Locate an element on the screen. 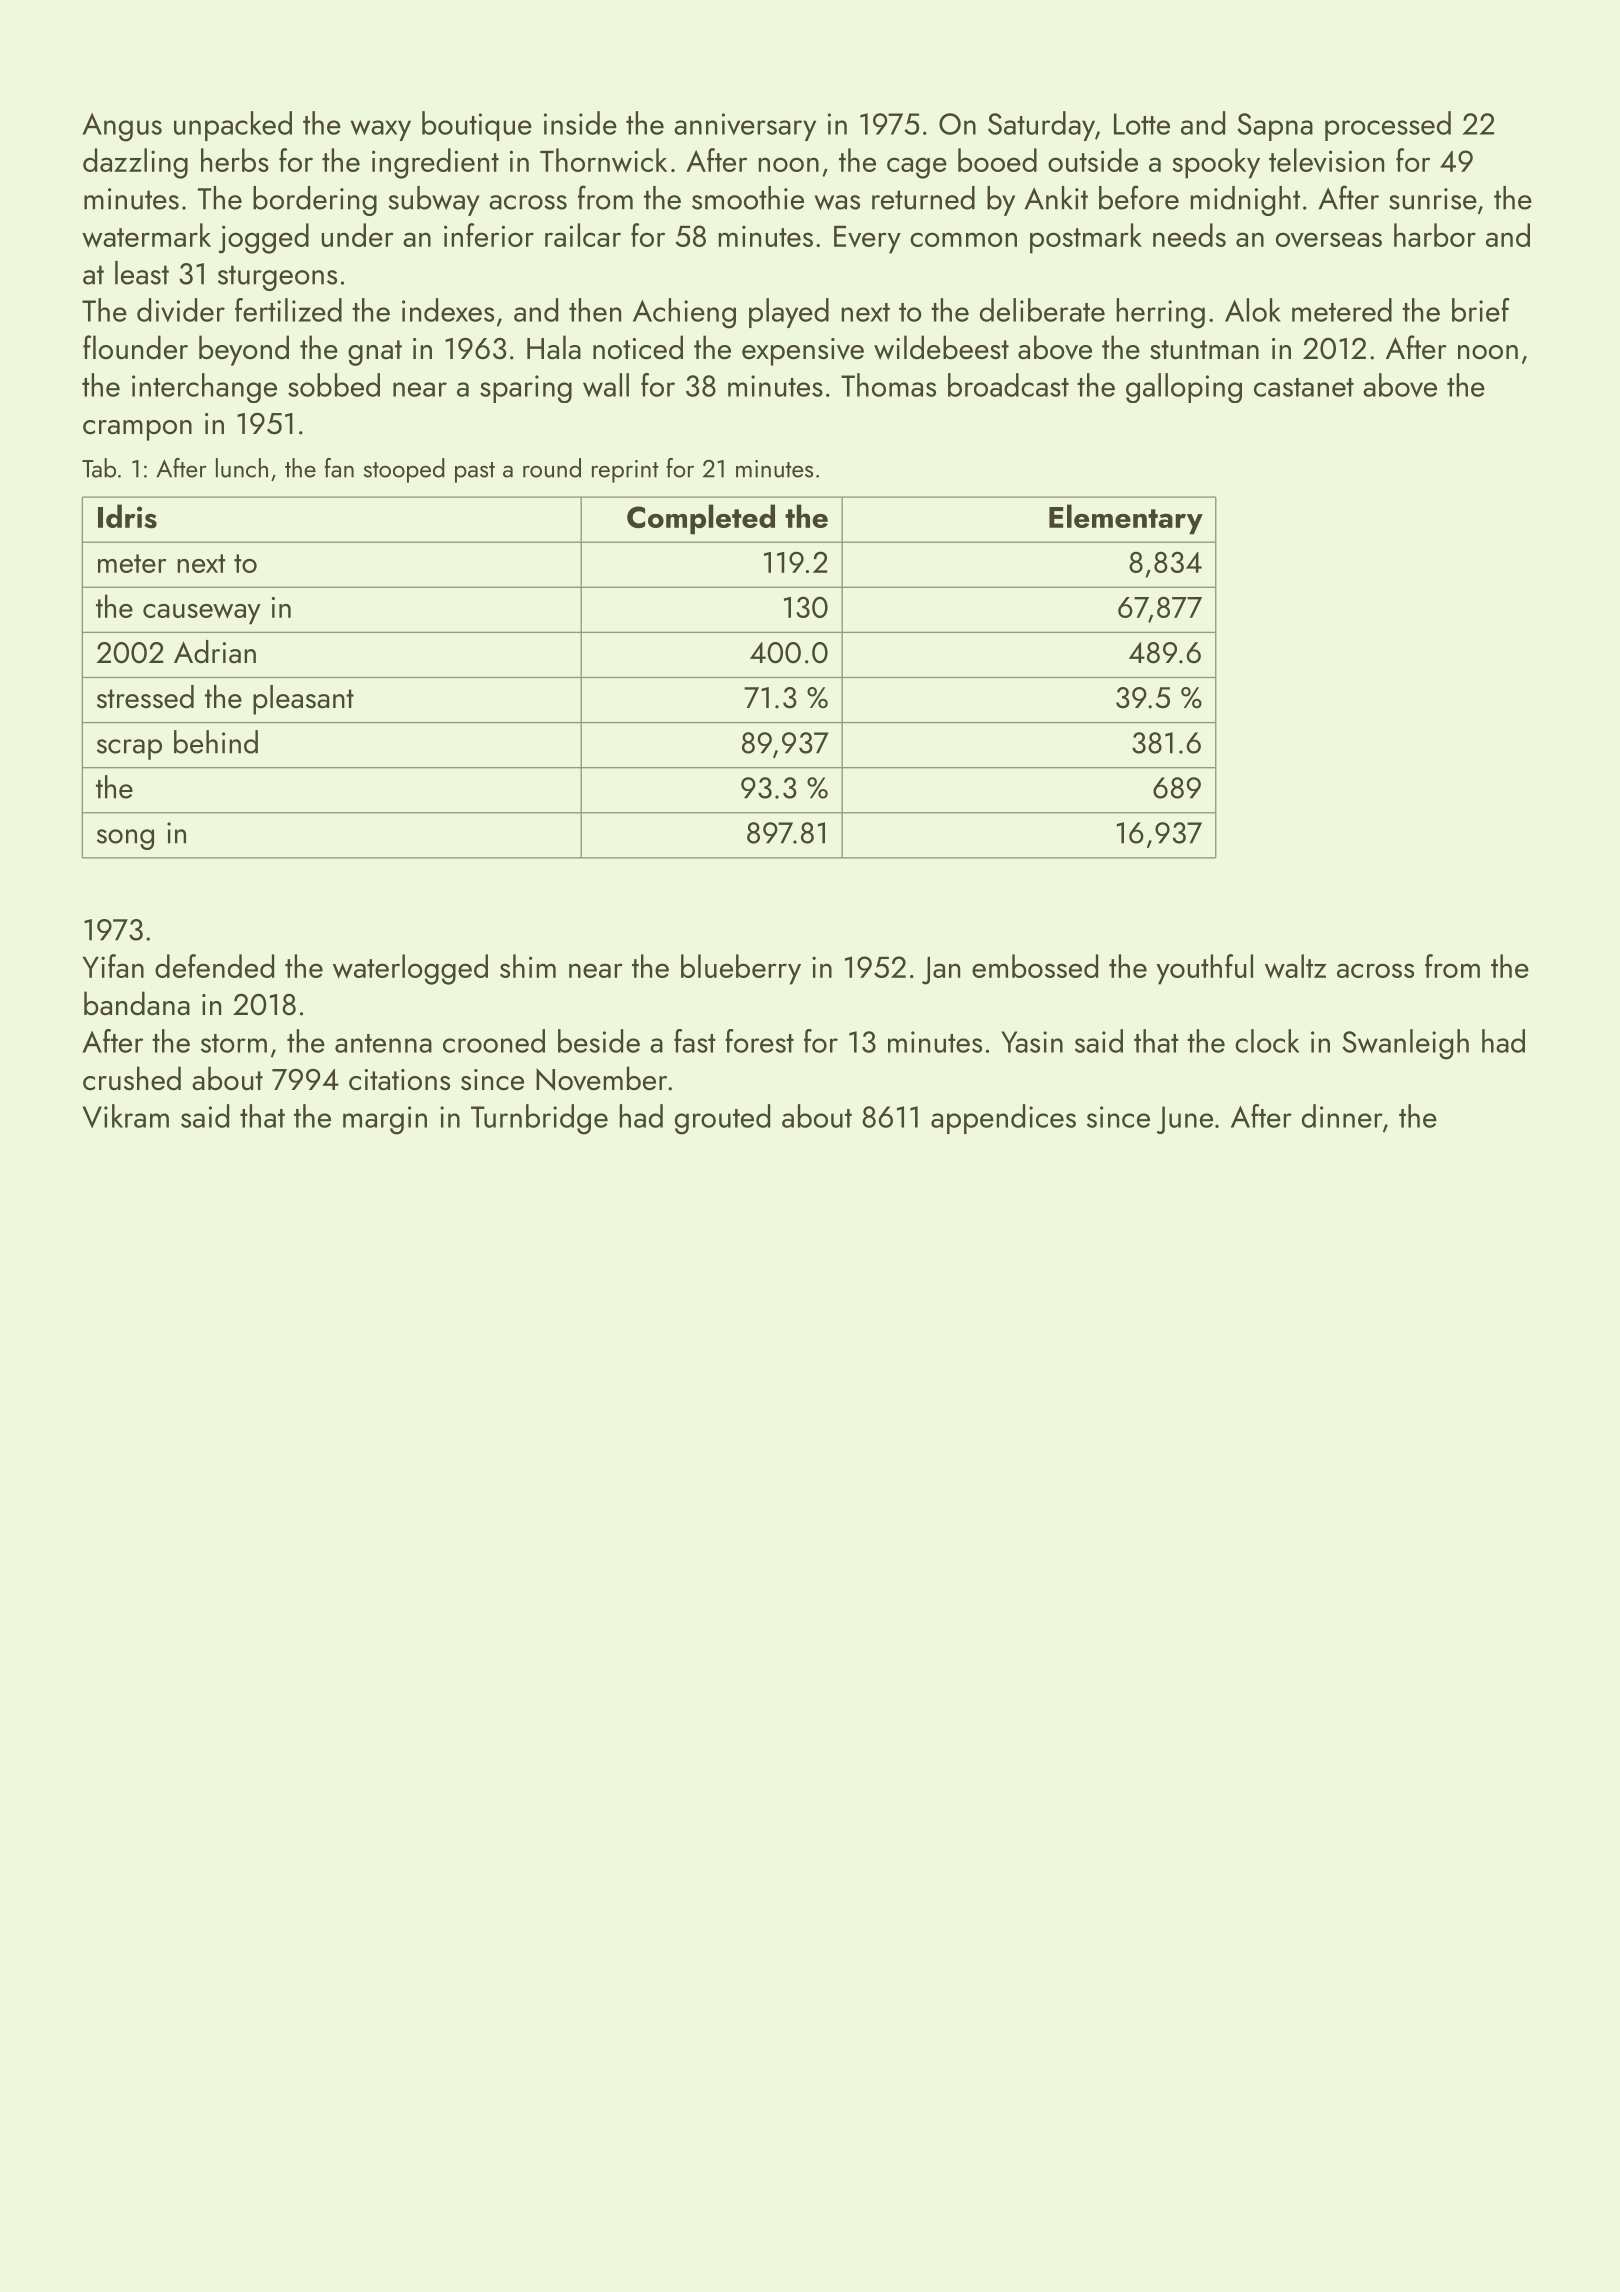 The width and height of the screenshot is (1620, 2292). bordering is located at coordinates (315, 201).
